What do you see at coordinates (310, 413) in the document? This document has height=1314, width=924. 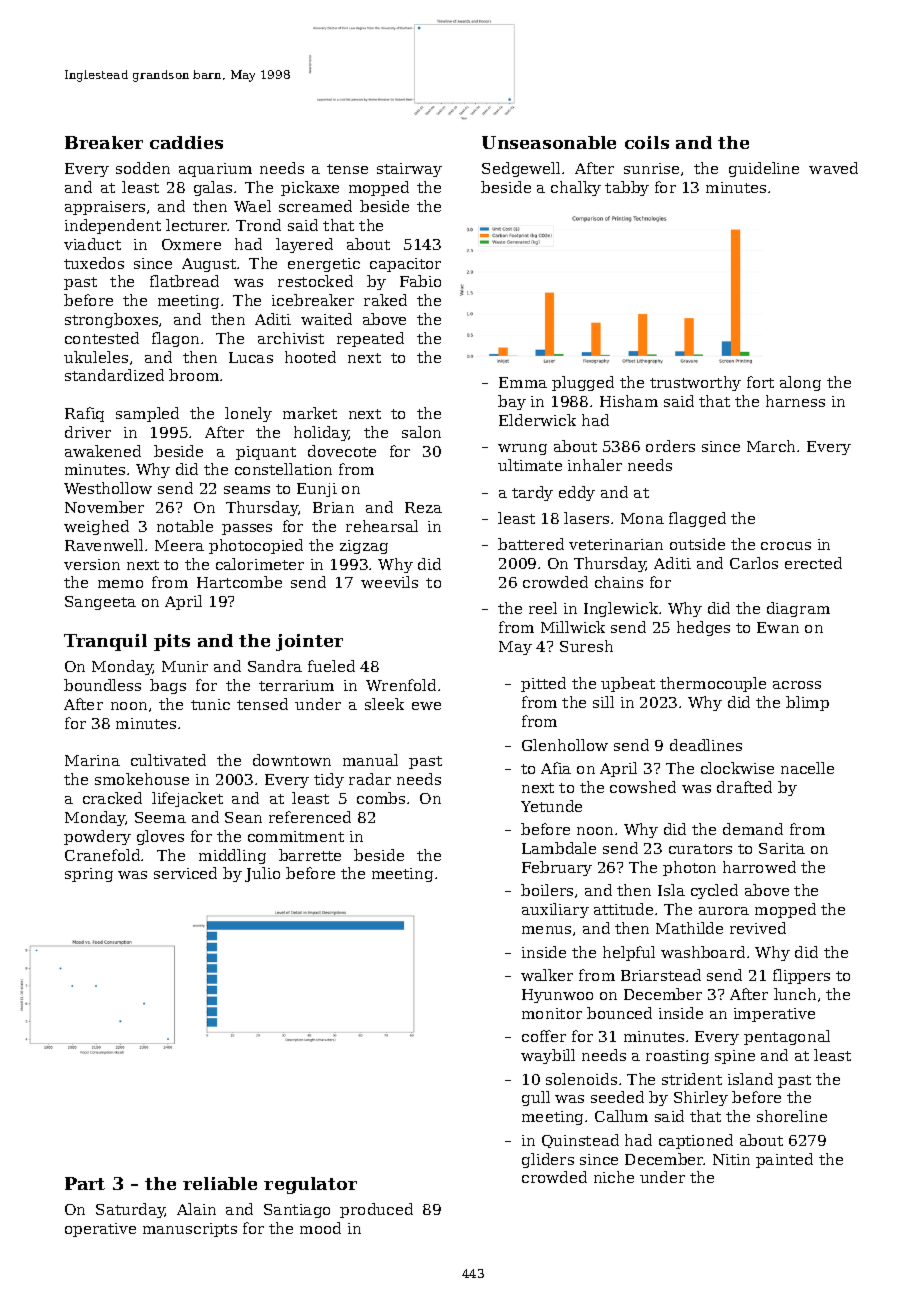 I see `market` at bounding box center [310, 413].
